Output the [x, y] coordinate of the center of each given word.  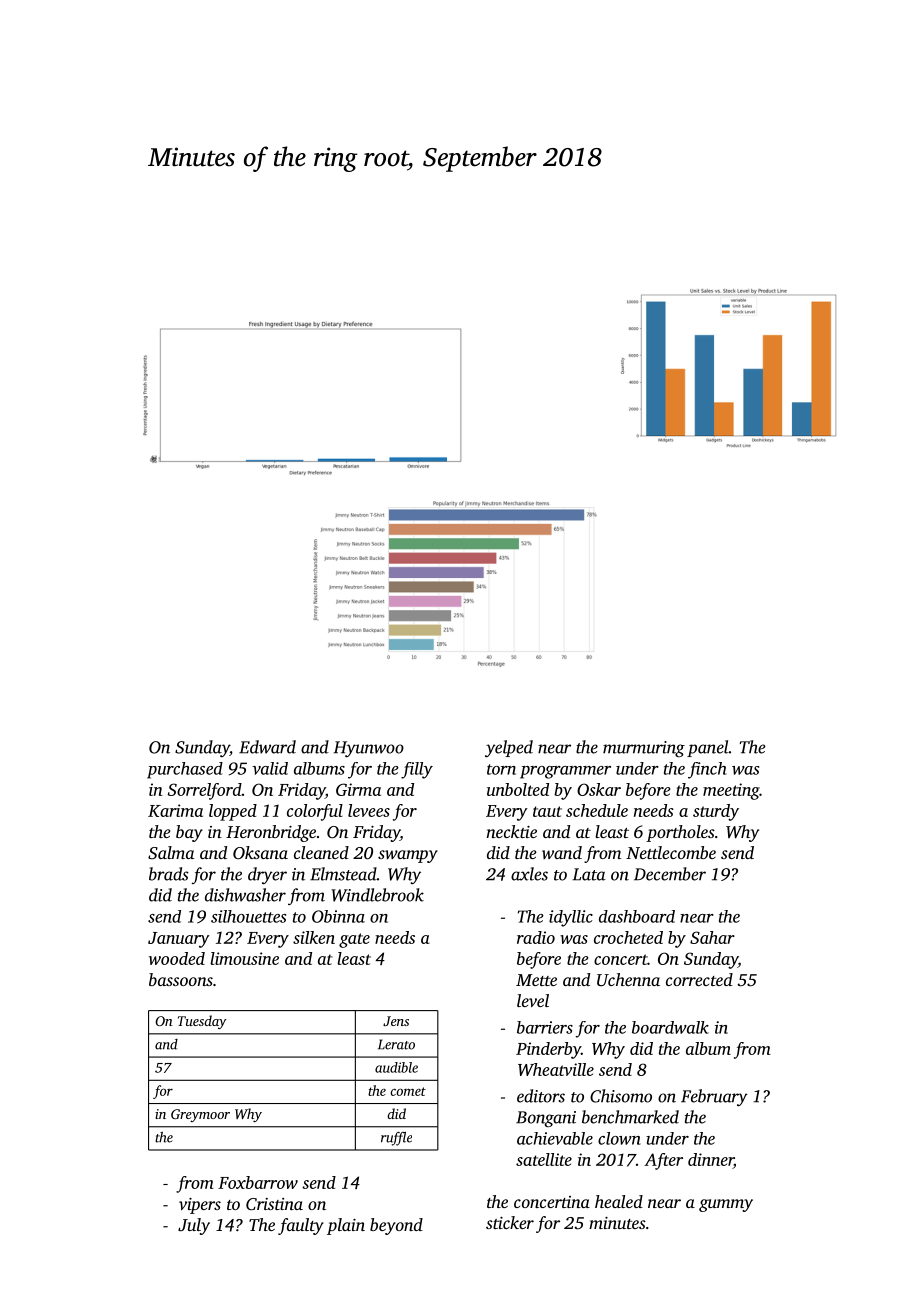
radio [536, 937]
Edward [267, 747]
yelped [509, 749]
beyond [396, 1226]
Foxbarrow [258, 1182]
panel [708, 748]
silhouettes [248, 916]
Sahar [712, 937]
